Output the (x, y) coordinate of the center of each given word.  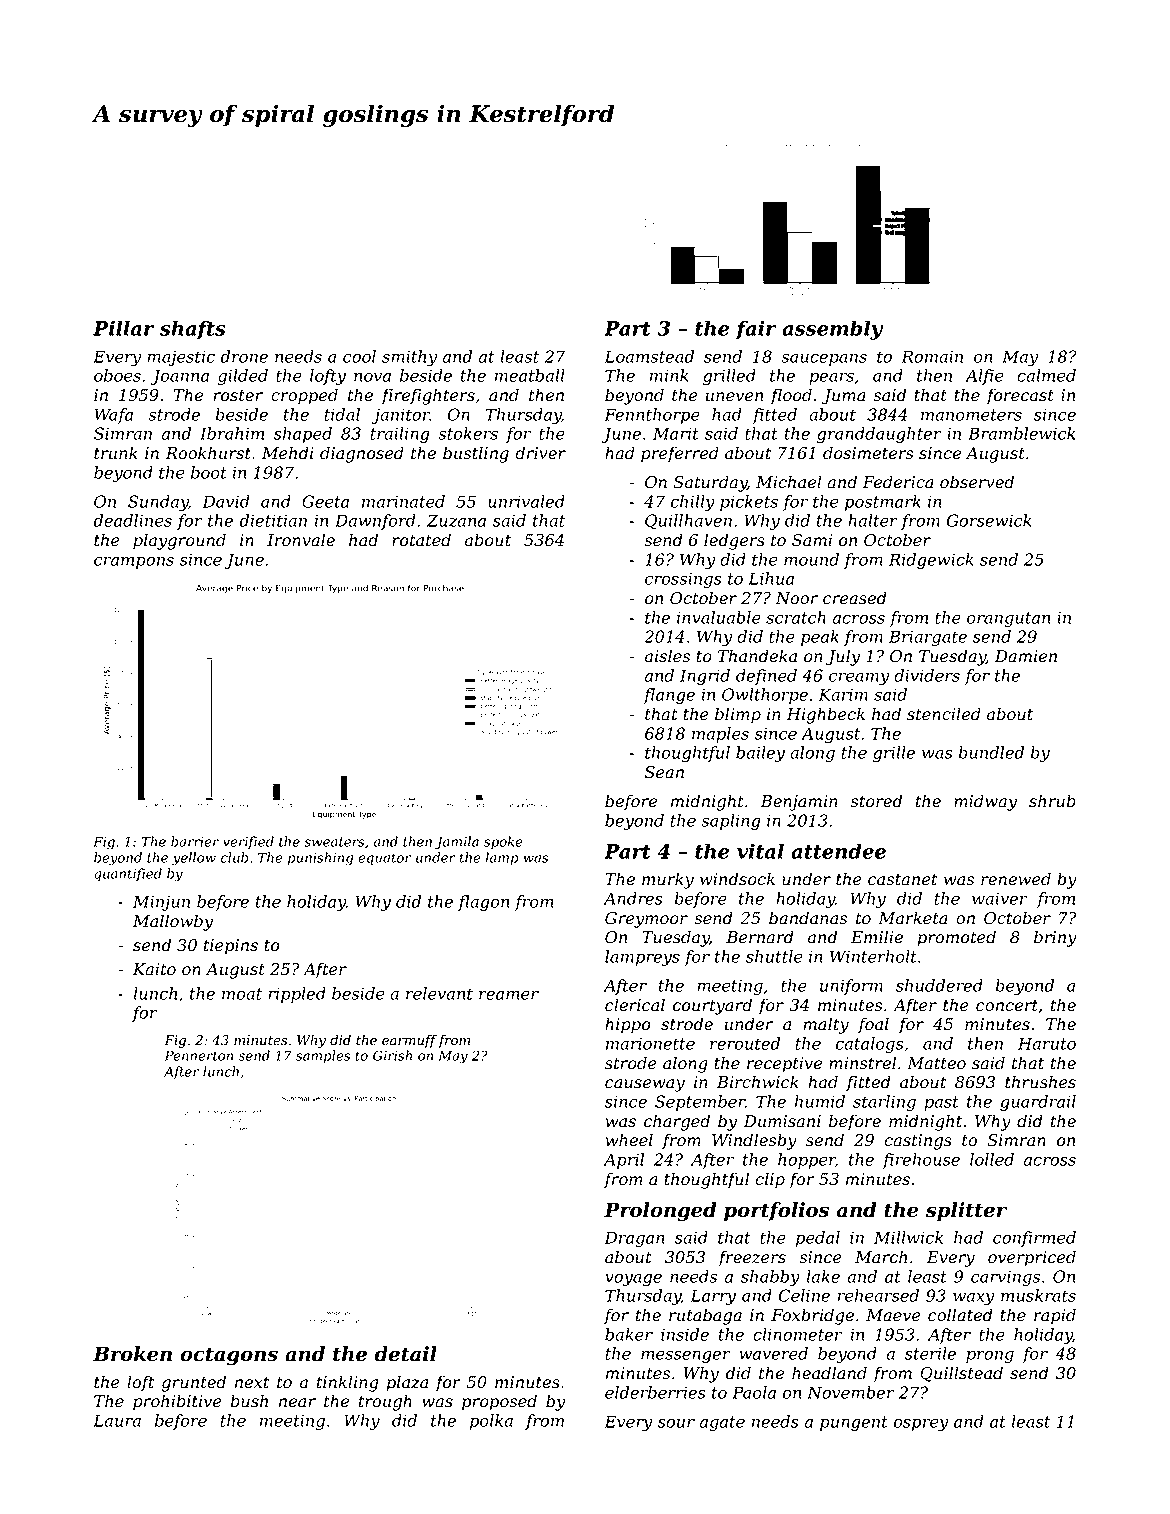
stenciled (944, 714)
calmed (1046, 375)
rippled (297, 995)
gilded (243, 377)
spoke (503, 842)
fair (756, 329)
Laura (117, 1420)
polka (491, 1422)
